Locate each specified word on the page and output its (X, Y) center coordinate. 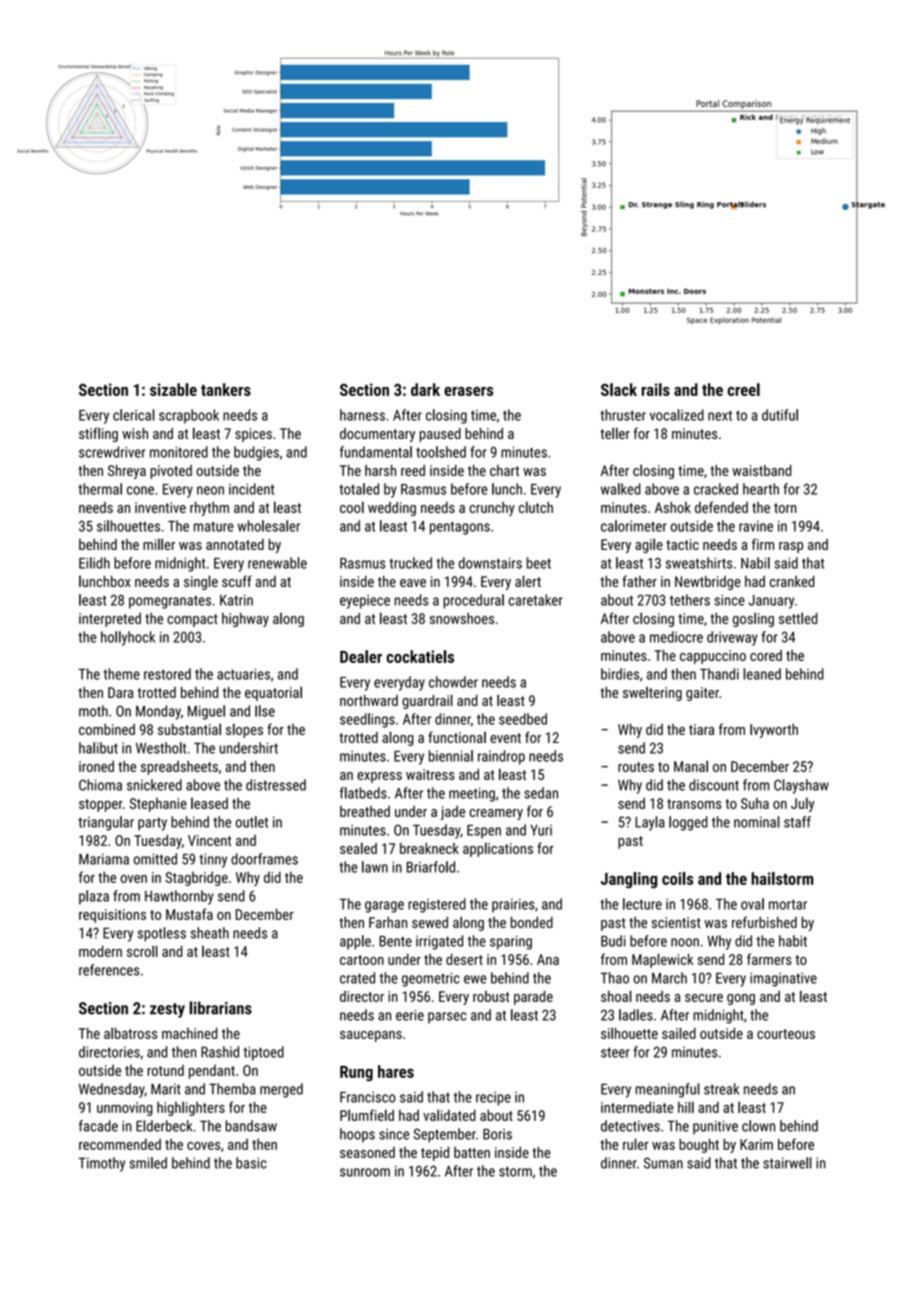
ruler (636, 1144)
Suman (663, 1163)
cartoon (362, 960)
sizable (173, 389)
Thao (615, 978)
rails (655, 389)
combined (107, 729)
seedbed (523, 719)
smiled (148, 1163)
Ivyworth (774, 731)
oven (134, 879)
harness (362, 415)
